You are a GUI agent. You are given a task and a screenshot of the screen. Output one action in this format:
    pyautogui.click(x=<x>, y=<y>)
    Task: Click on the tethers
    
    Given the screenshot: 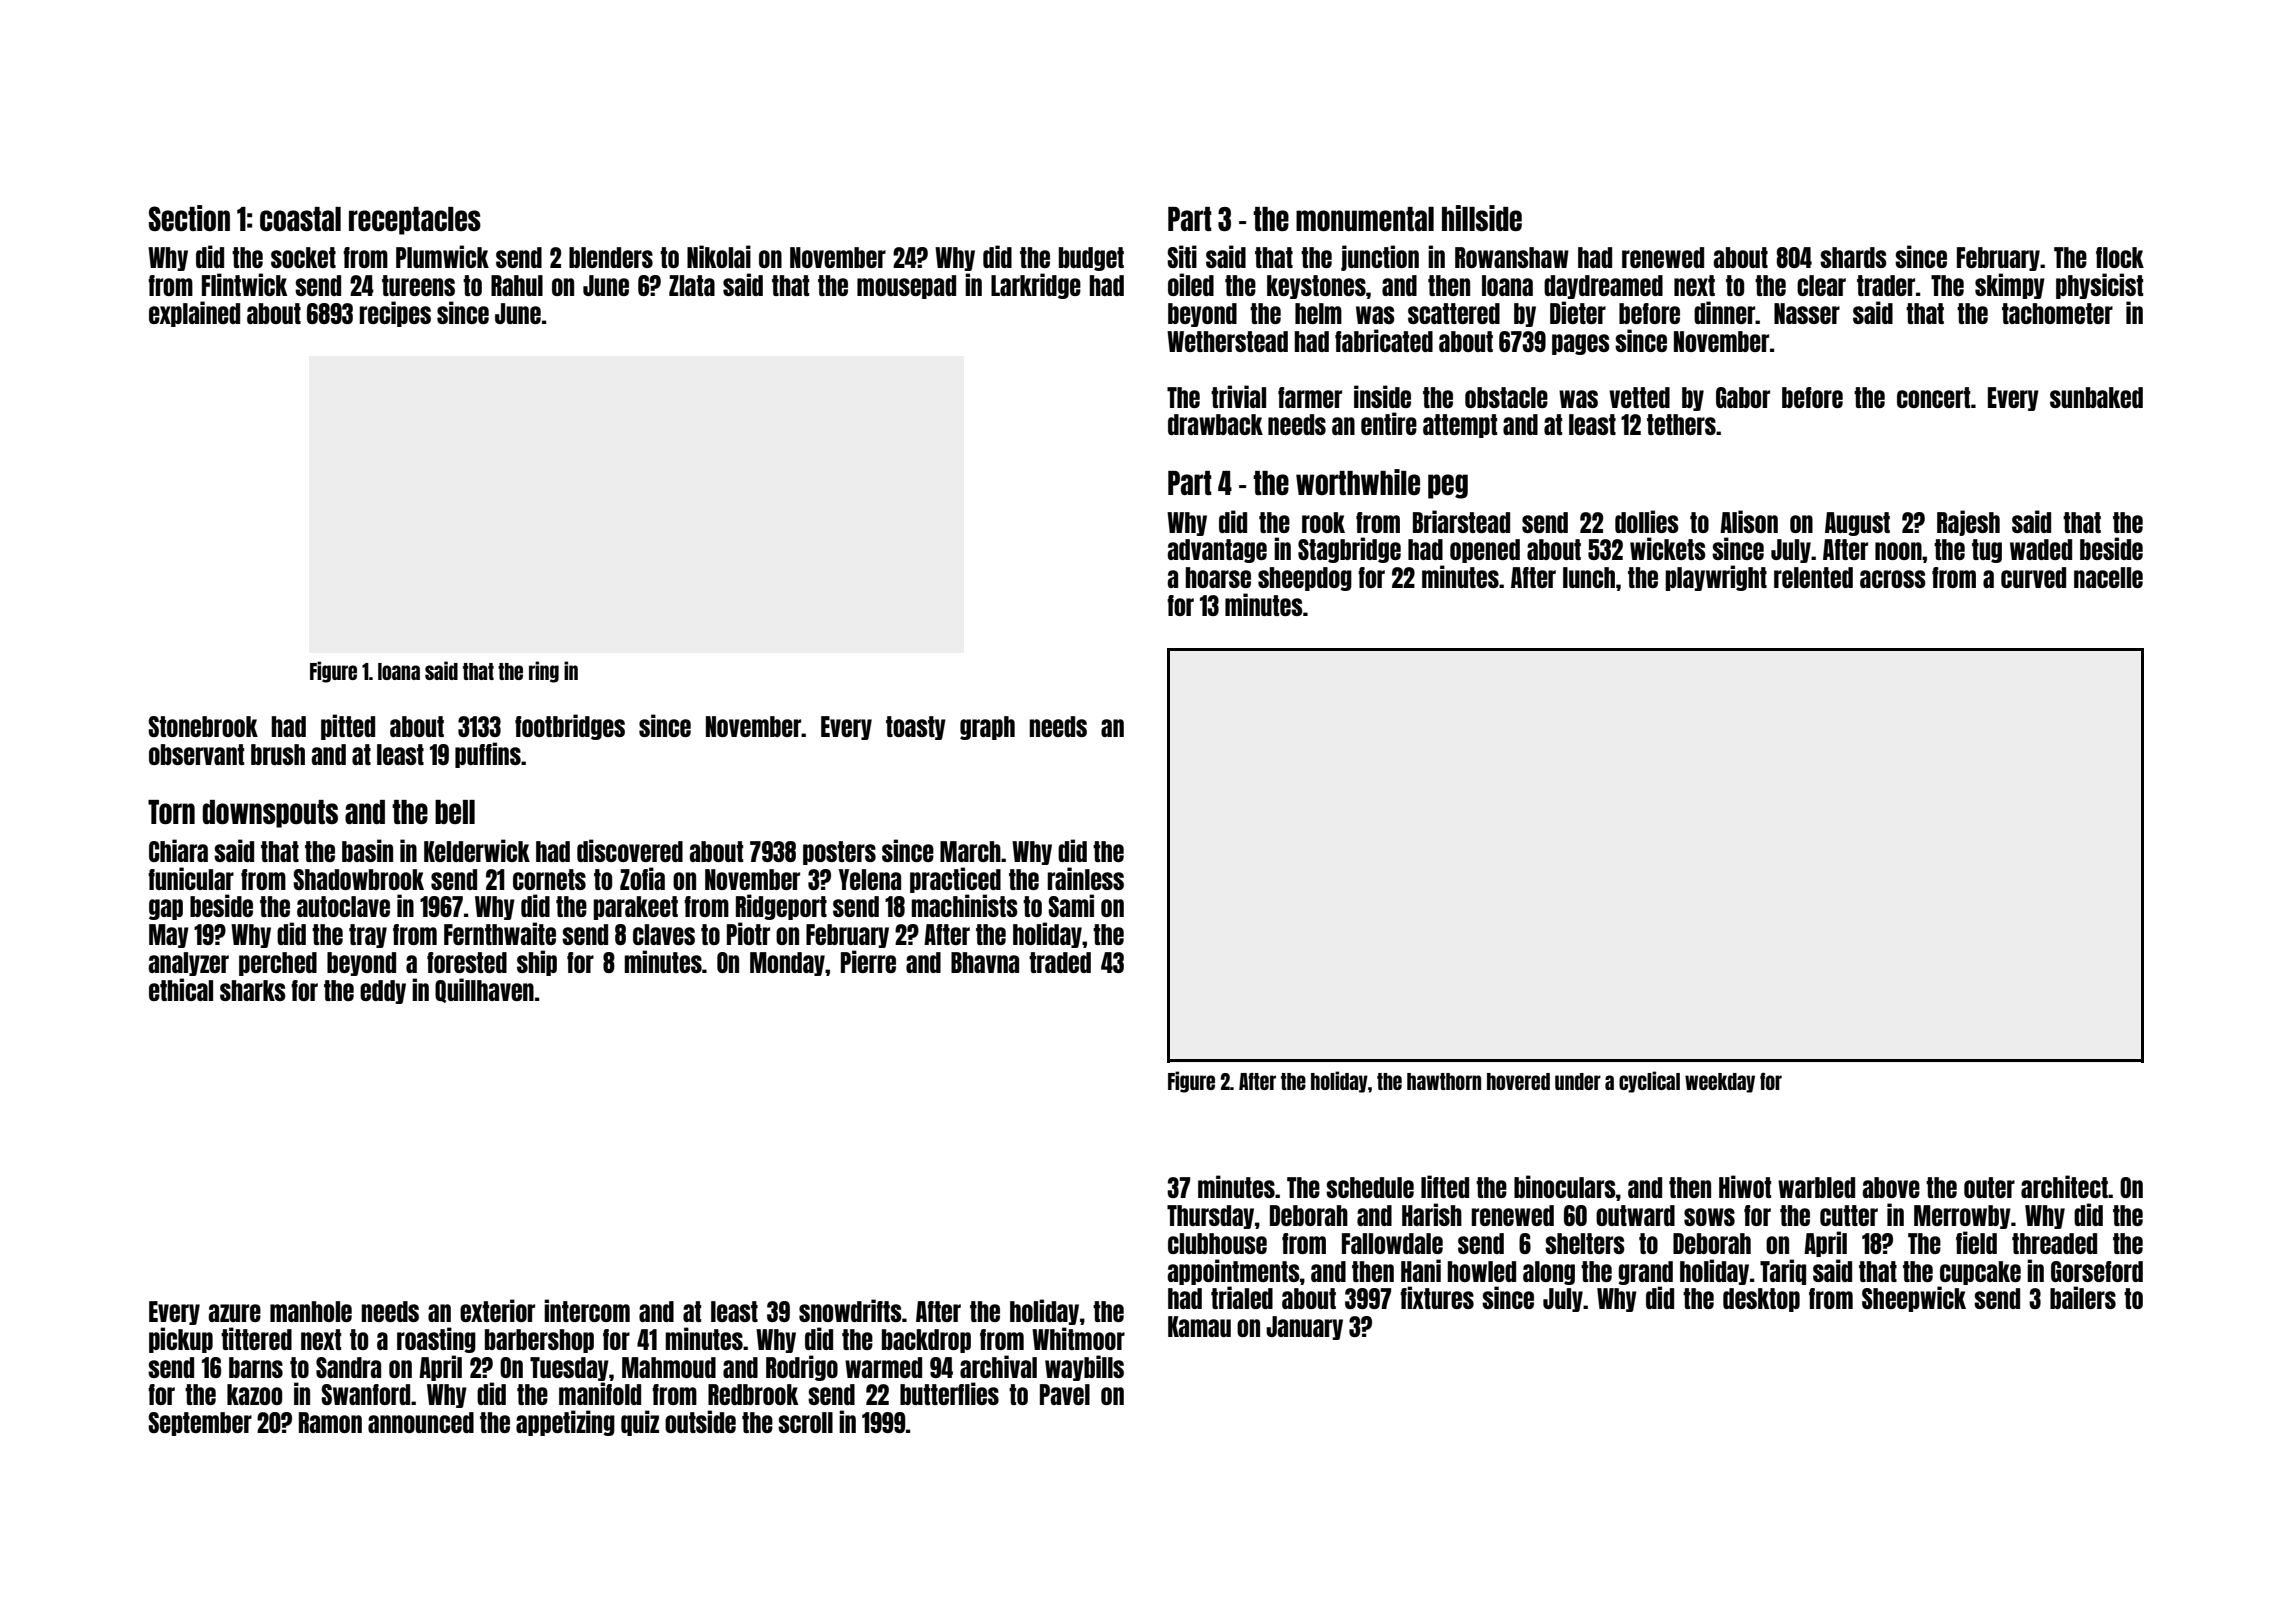 What is the action you would take?
    pyautogui.click(x=1681, y=424)
